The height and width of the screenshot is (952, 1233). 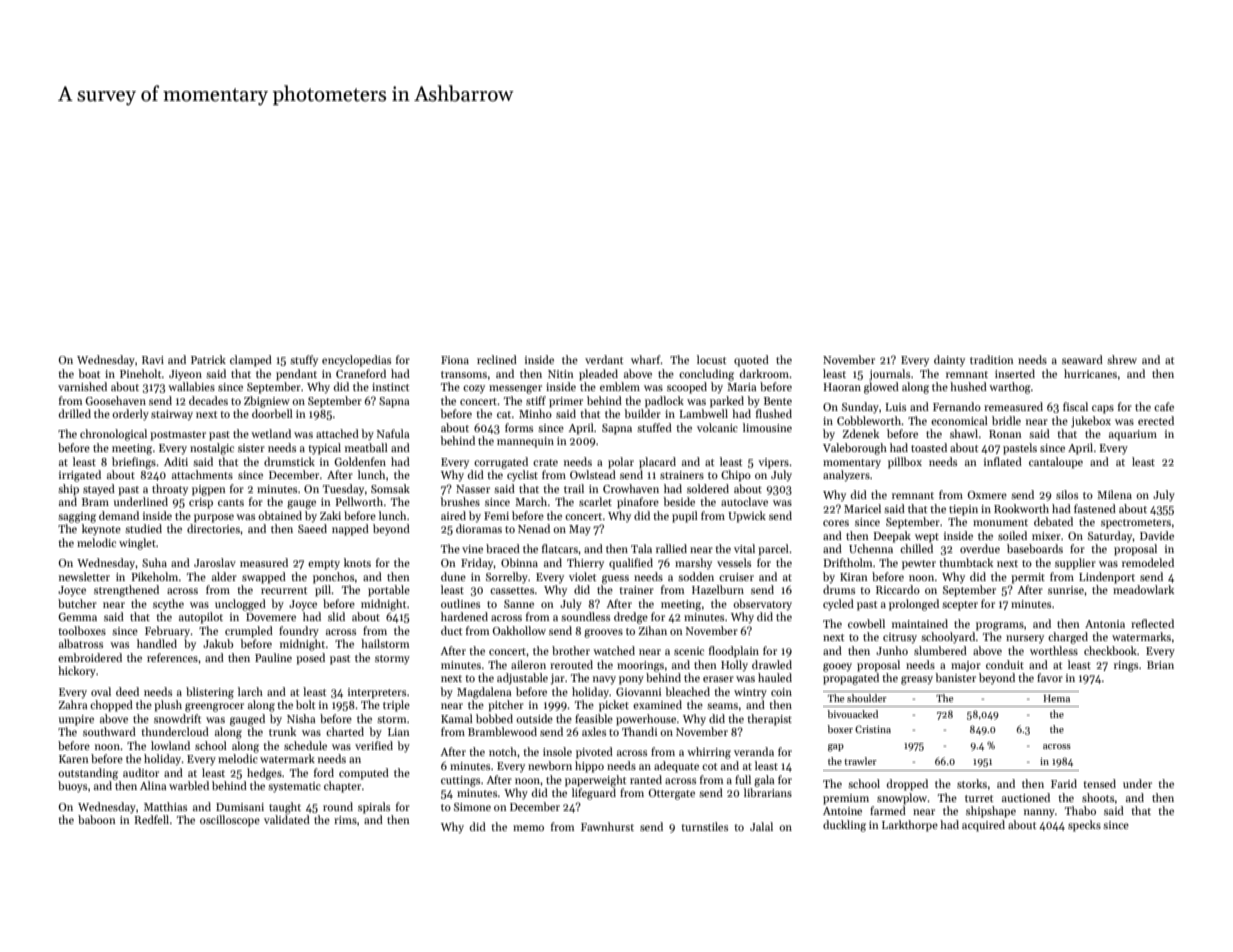 I want to click on demand, so click(x=119, y=515).
